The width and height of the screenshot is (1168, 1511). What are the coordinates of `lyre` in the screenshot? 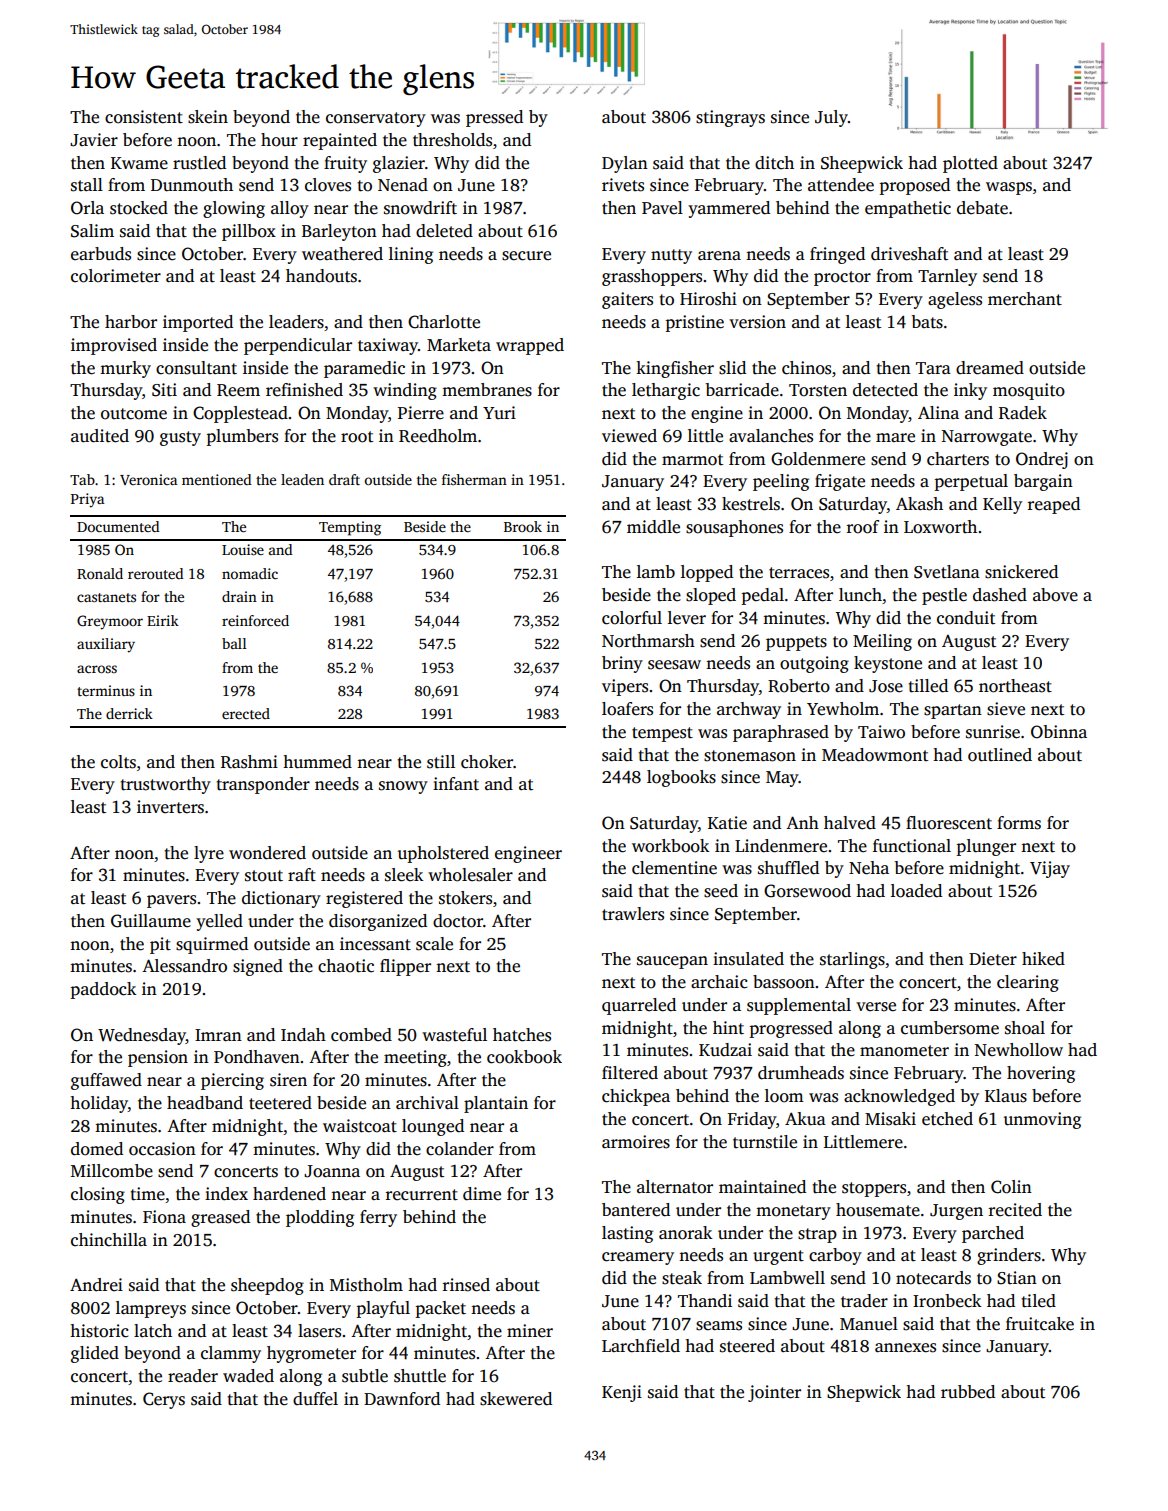 It's located at (209, 854).
